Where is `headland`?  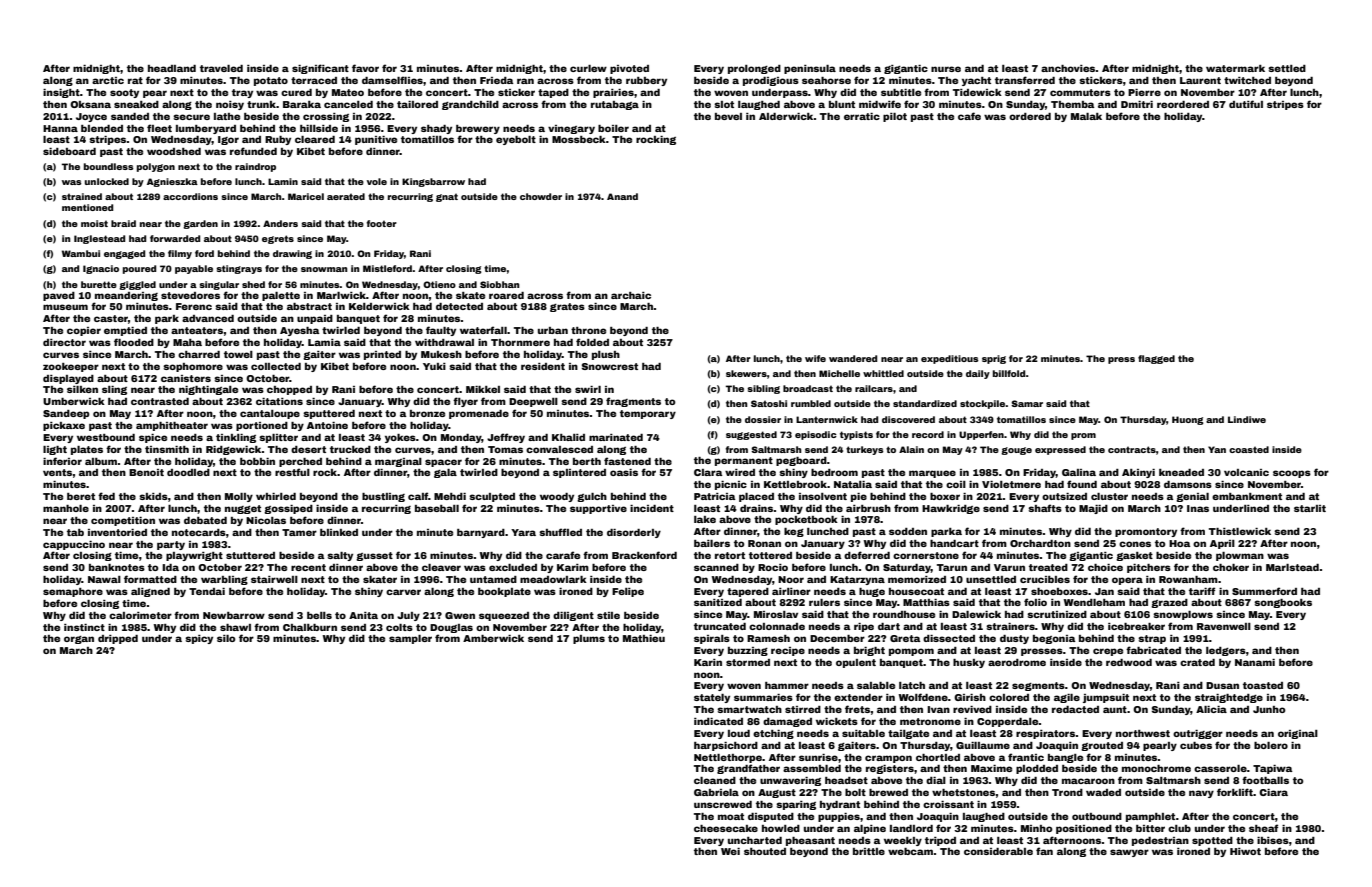
headland is located at coordinates (172, 68).
